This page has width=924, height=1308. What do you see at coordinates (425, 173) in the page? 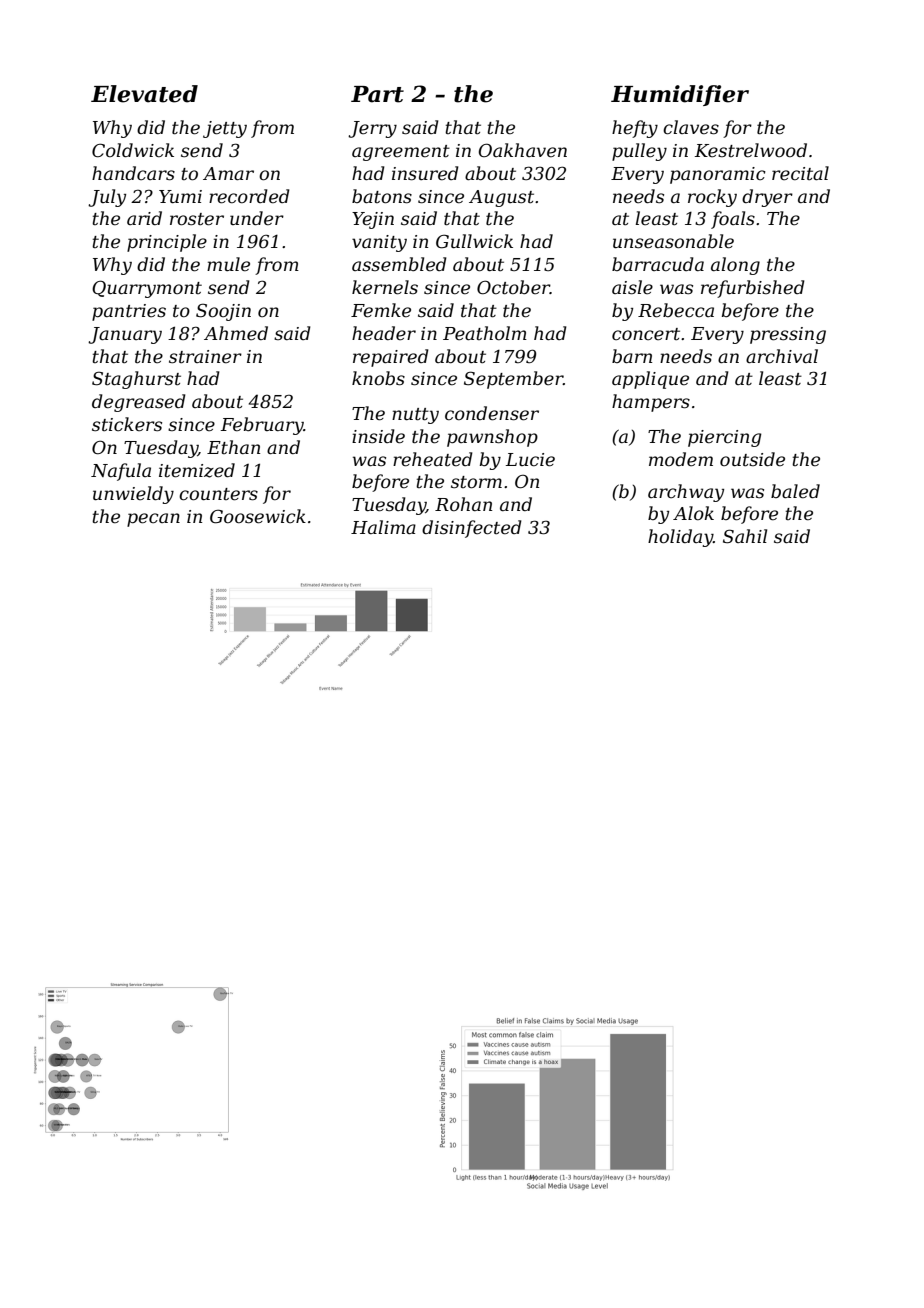
I see `insured` at bounding box center [425, 173].
